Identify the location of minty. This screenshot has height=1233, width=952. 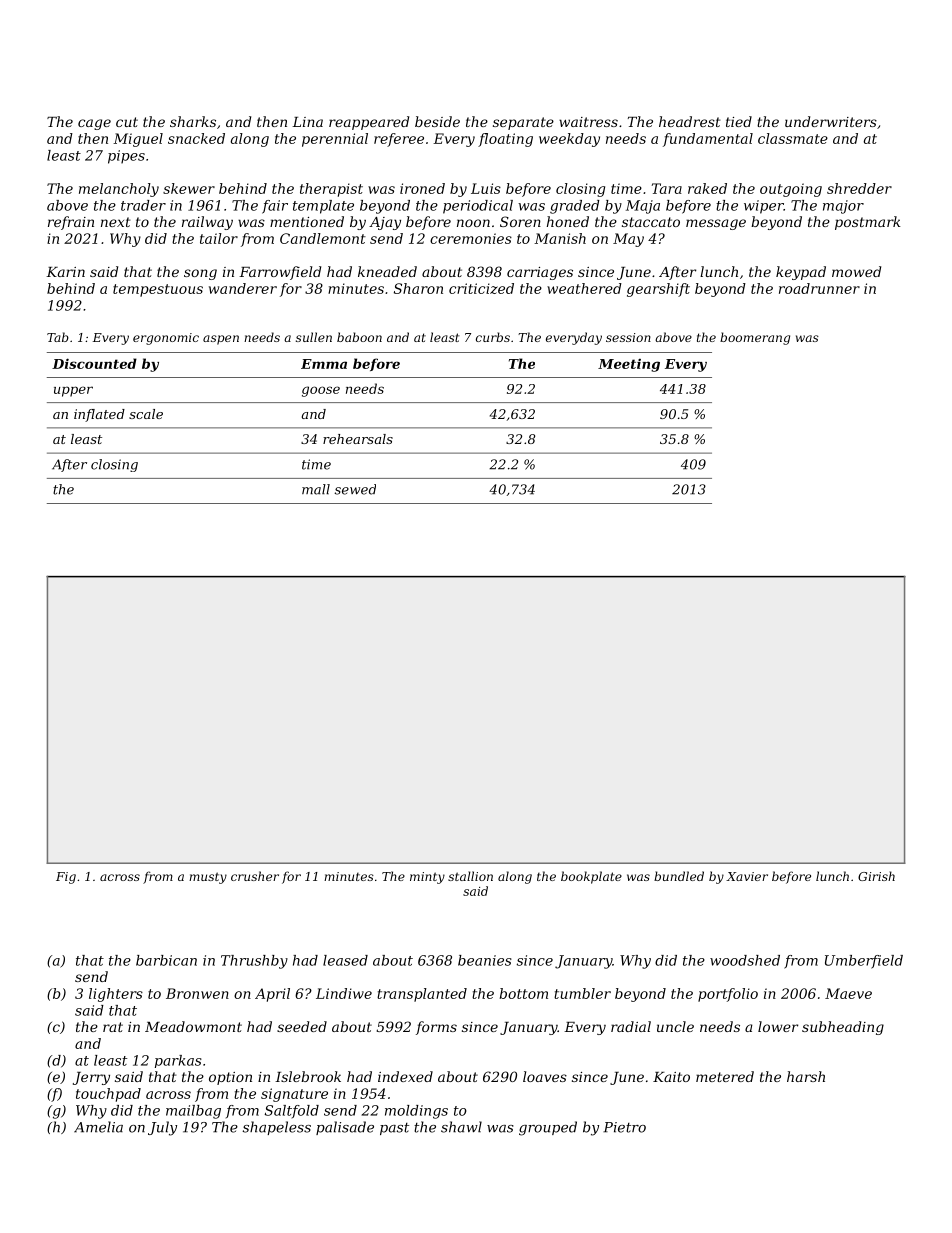
(427, 878).
